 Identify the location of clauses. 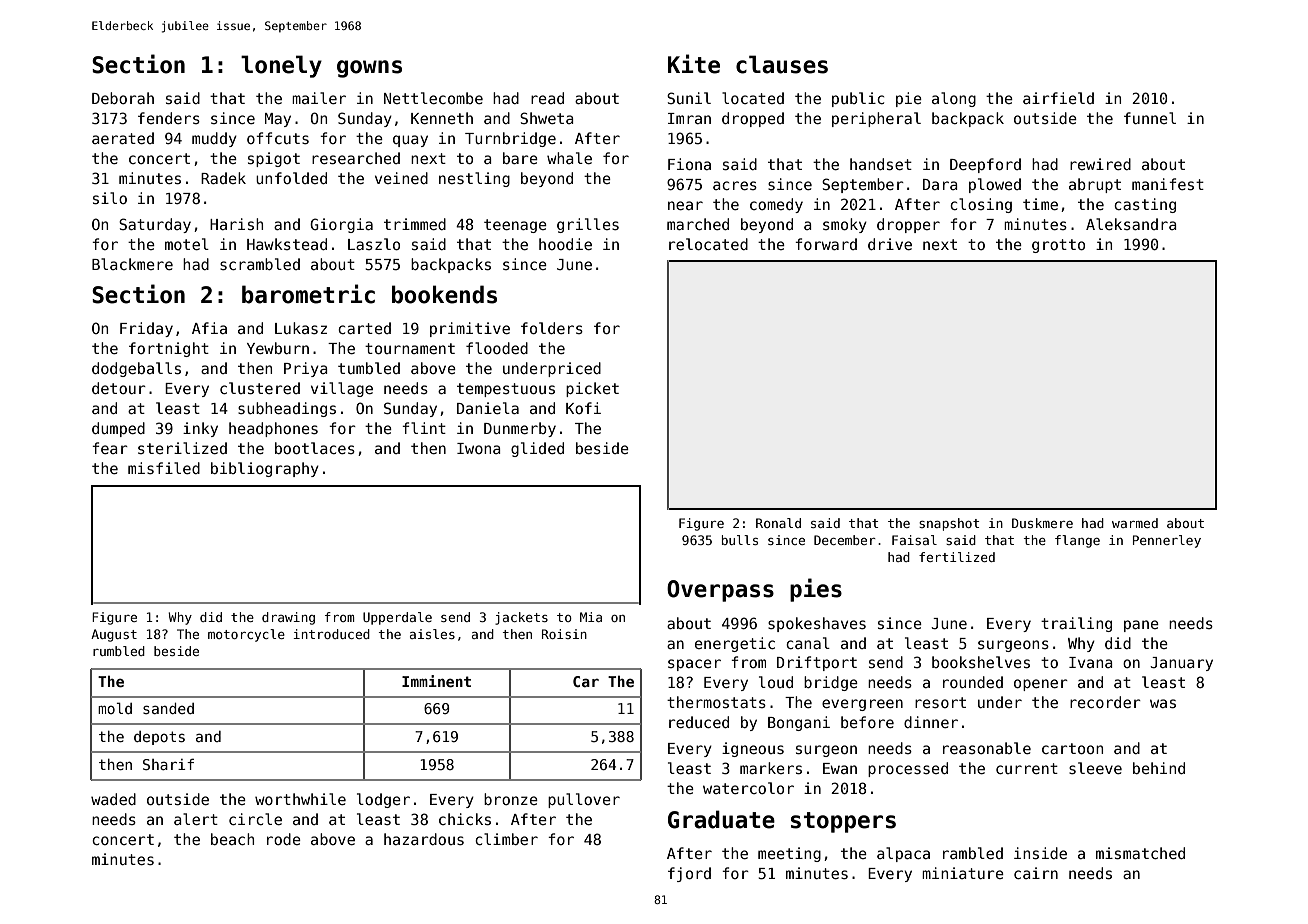
(782, 64).
